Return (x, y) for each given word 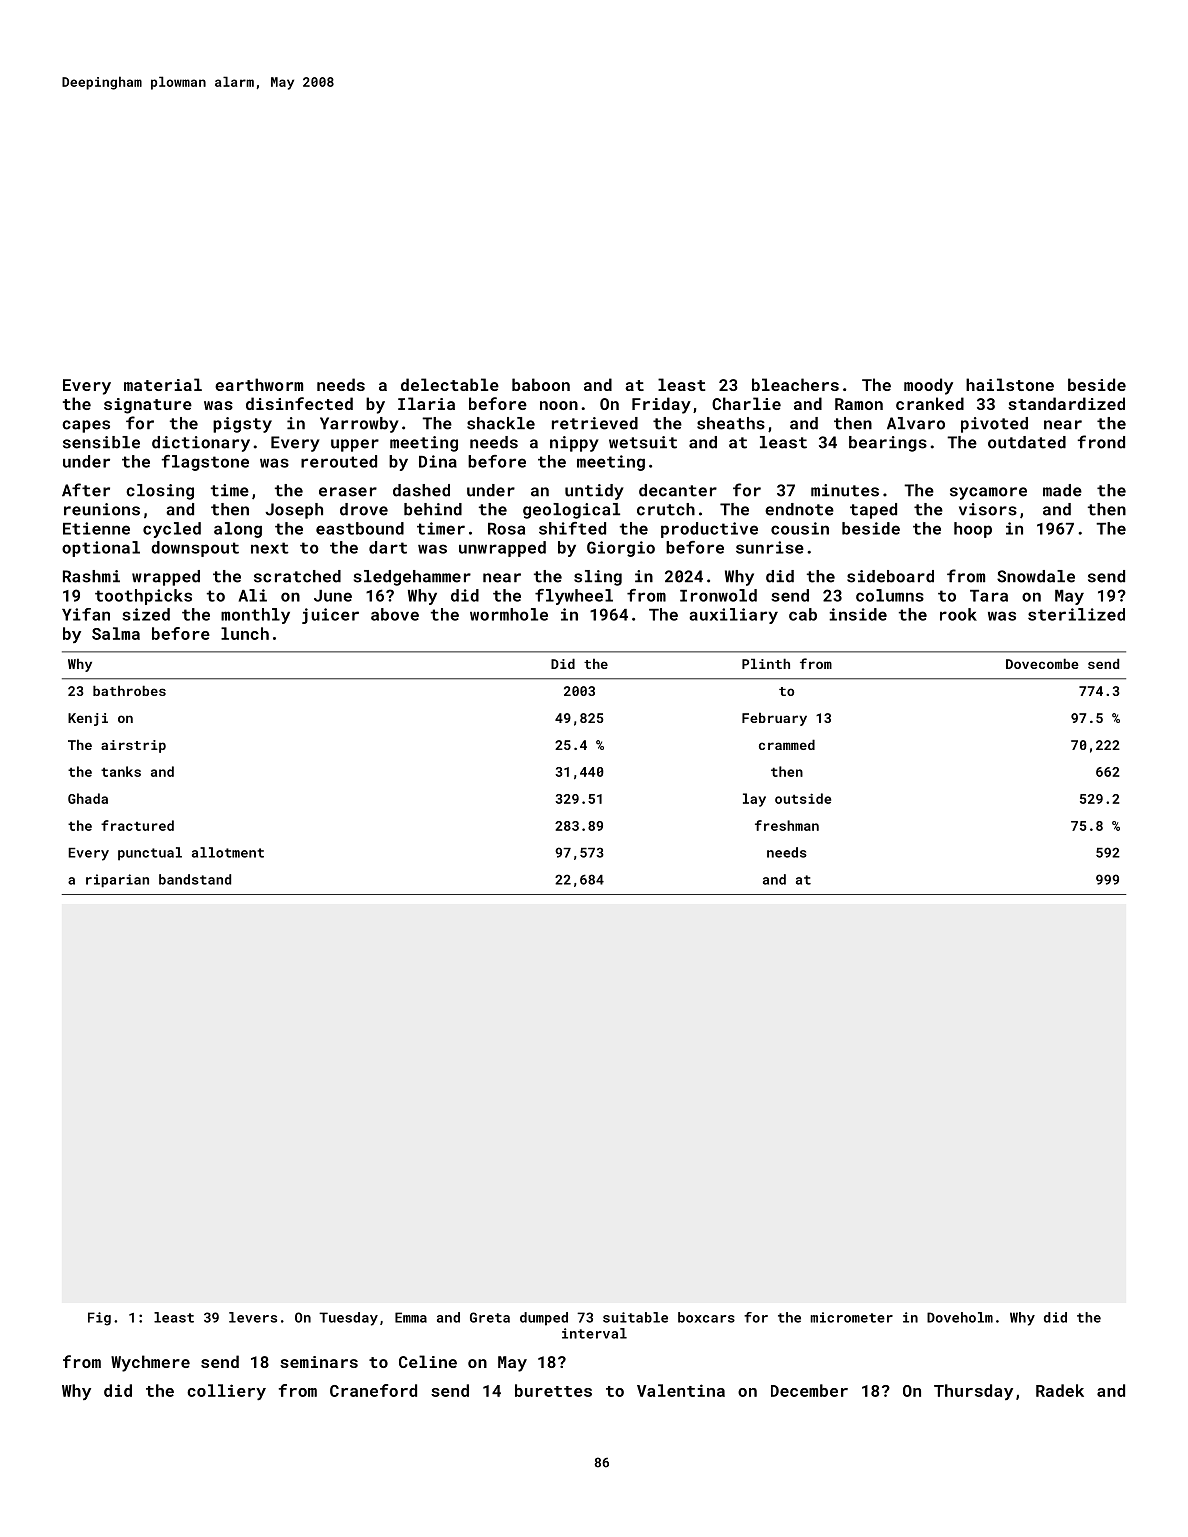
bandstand (195, 879)
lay (754, 800)
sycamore (988, 493)
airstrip (133, 746)
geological (571, 511)
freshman (787, 825)
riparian (117, 881)
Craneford (373, 1390)
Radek (1060, 1390)
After (86, 490)
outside (803, 798)
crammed (787, 744)
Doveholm (960, 1317)
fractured (137, 825)
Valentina (681, 1390)
